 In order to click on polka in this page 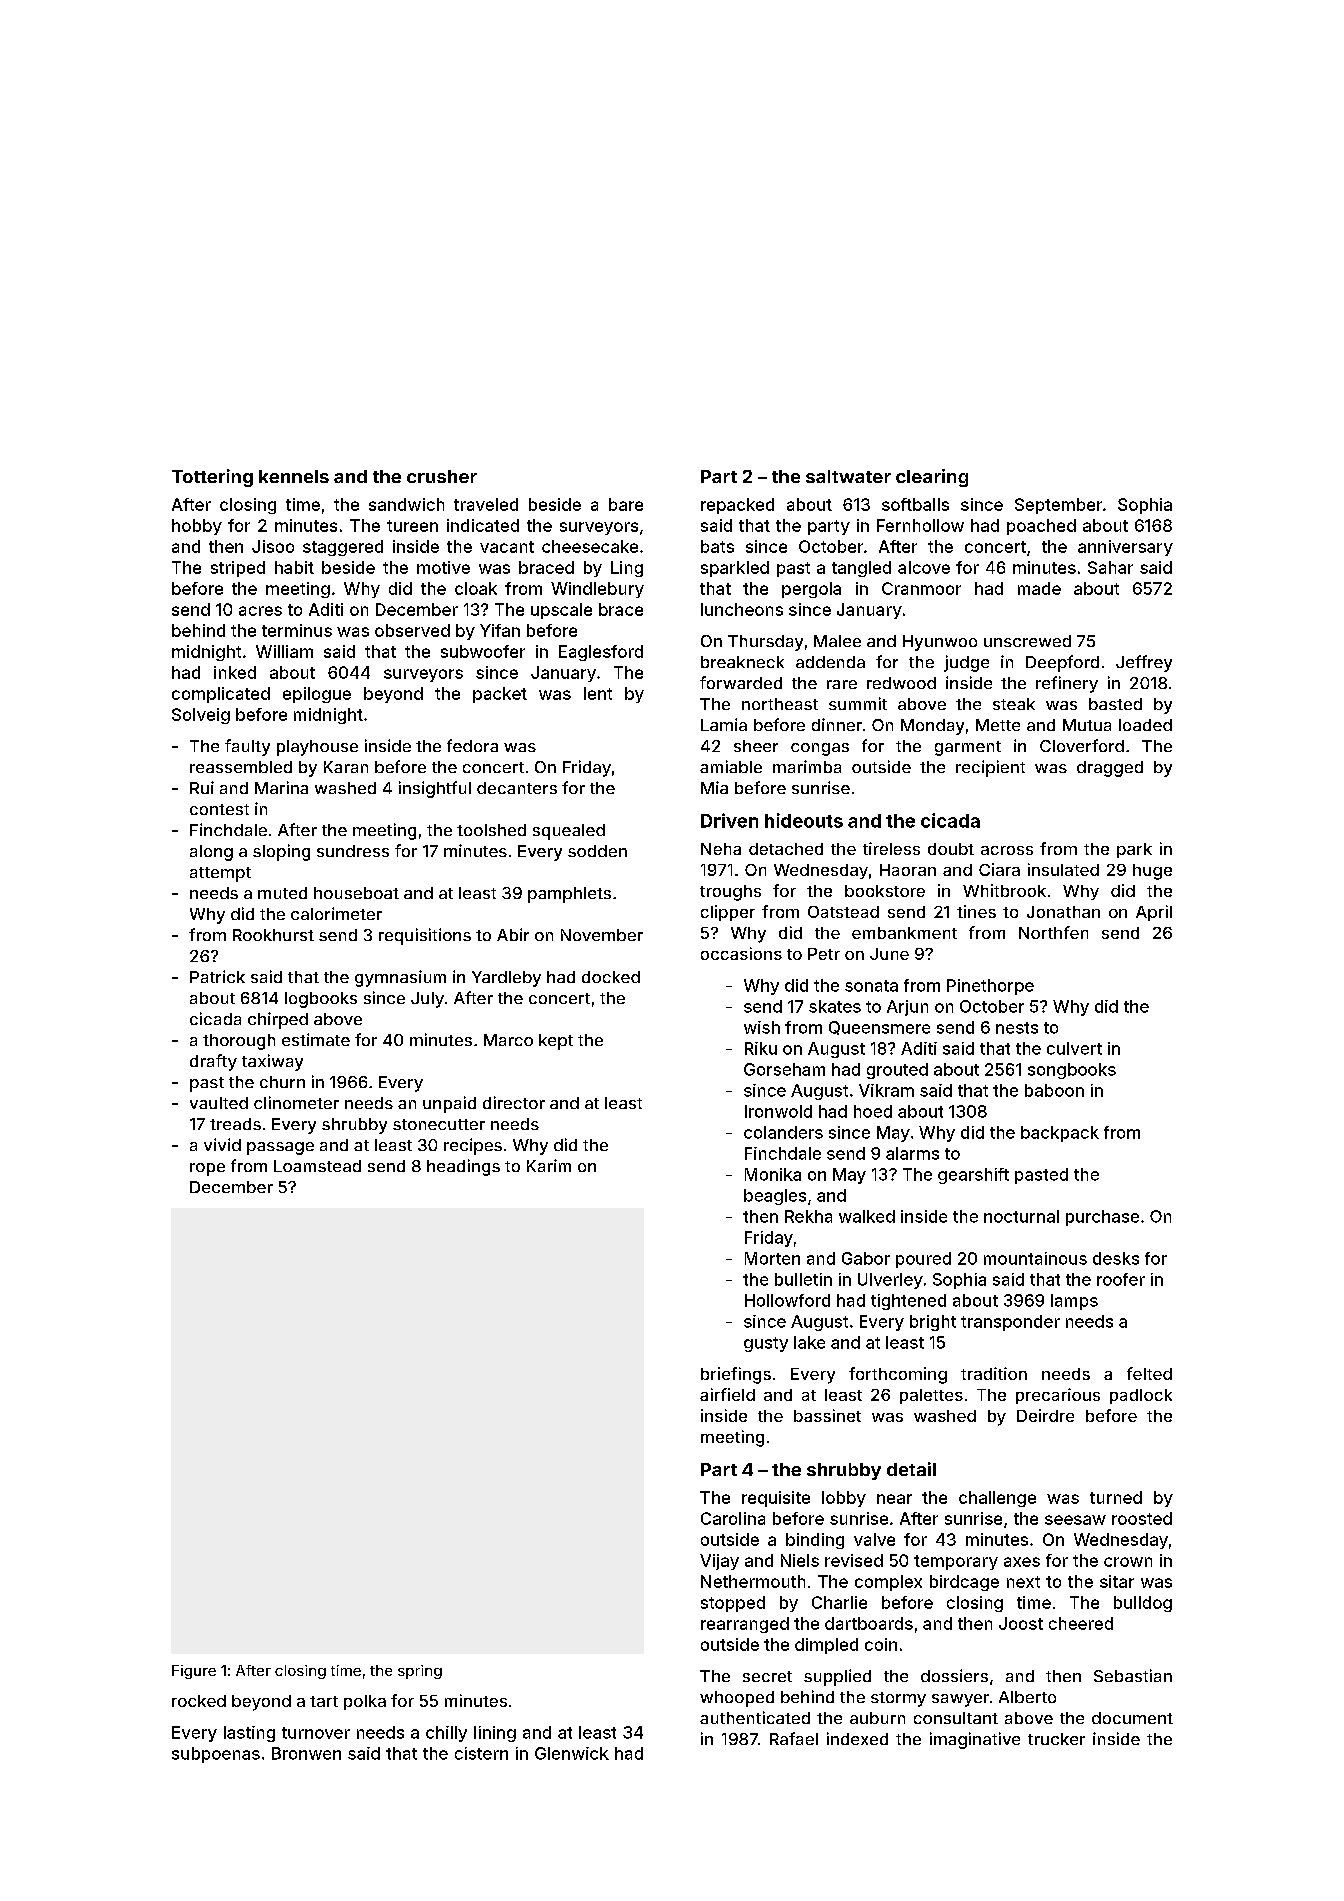, I will do `click(365, 1702)`.
